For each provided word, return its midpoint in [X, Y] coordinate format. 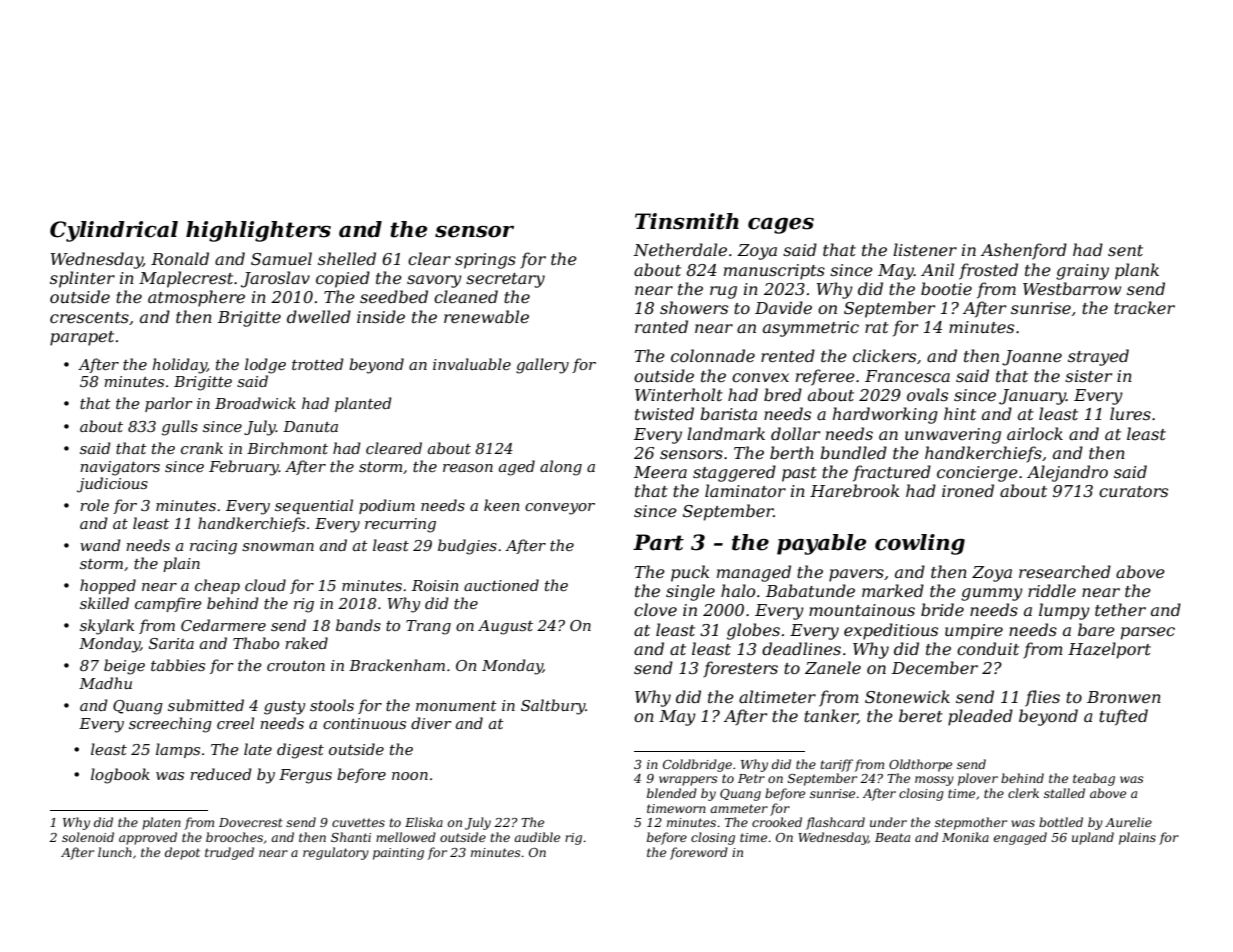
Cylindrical [114, 231]
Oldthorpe [920, 765]
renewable [486, 316]
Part [658, 542]
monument [456, 706]
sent [1125, 250]
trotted [318, 364]
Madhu [105, 683]
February [244, 468]
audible [537, 837]
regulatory [336, 853]
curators [1133, 491]
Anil [937, 269]
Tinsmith [687, 221]
